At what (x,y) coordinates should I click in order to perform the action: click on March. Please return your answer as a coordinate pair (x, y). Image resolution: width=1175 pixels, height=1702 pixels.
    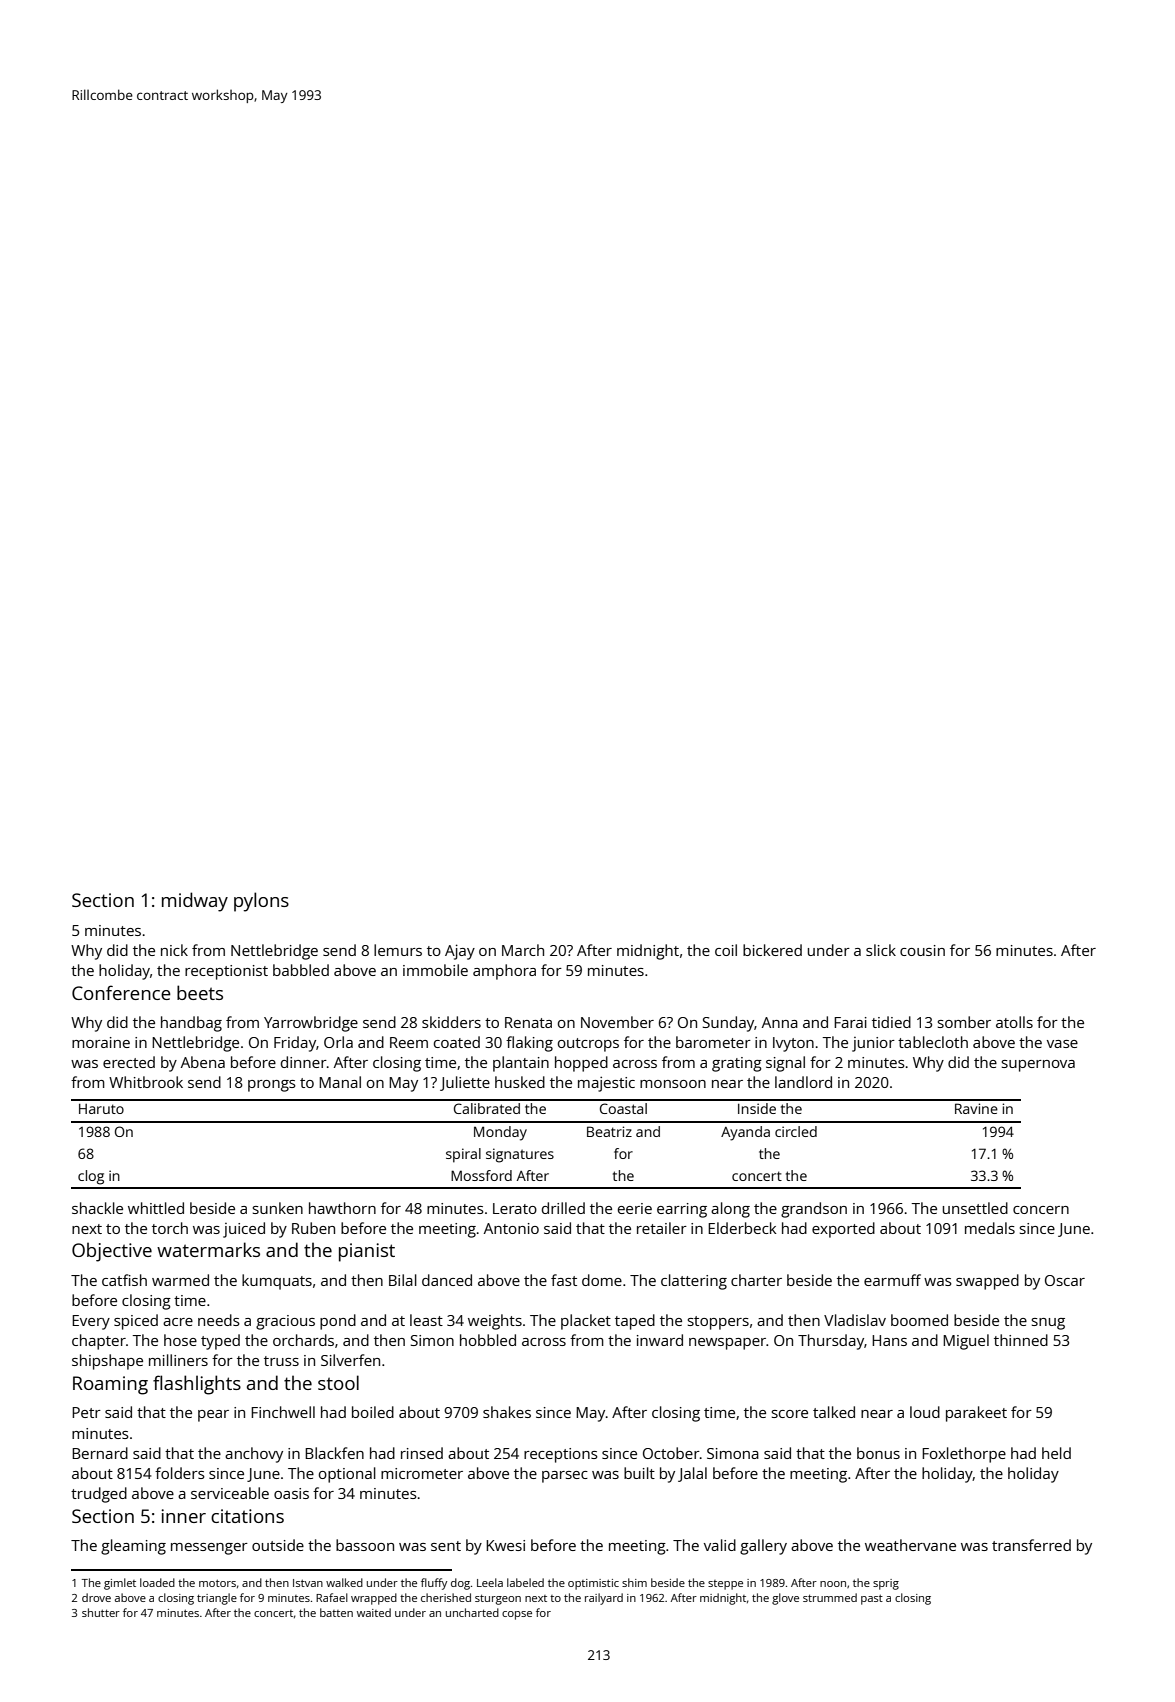
    Looking at the image, I should click on (523, 950).
